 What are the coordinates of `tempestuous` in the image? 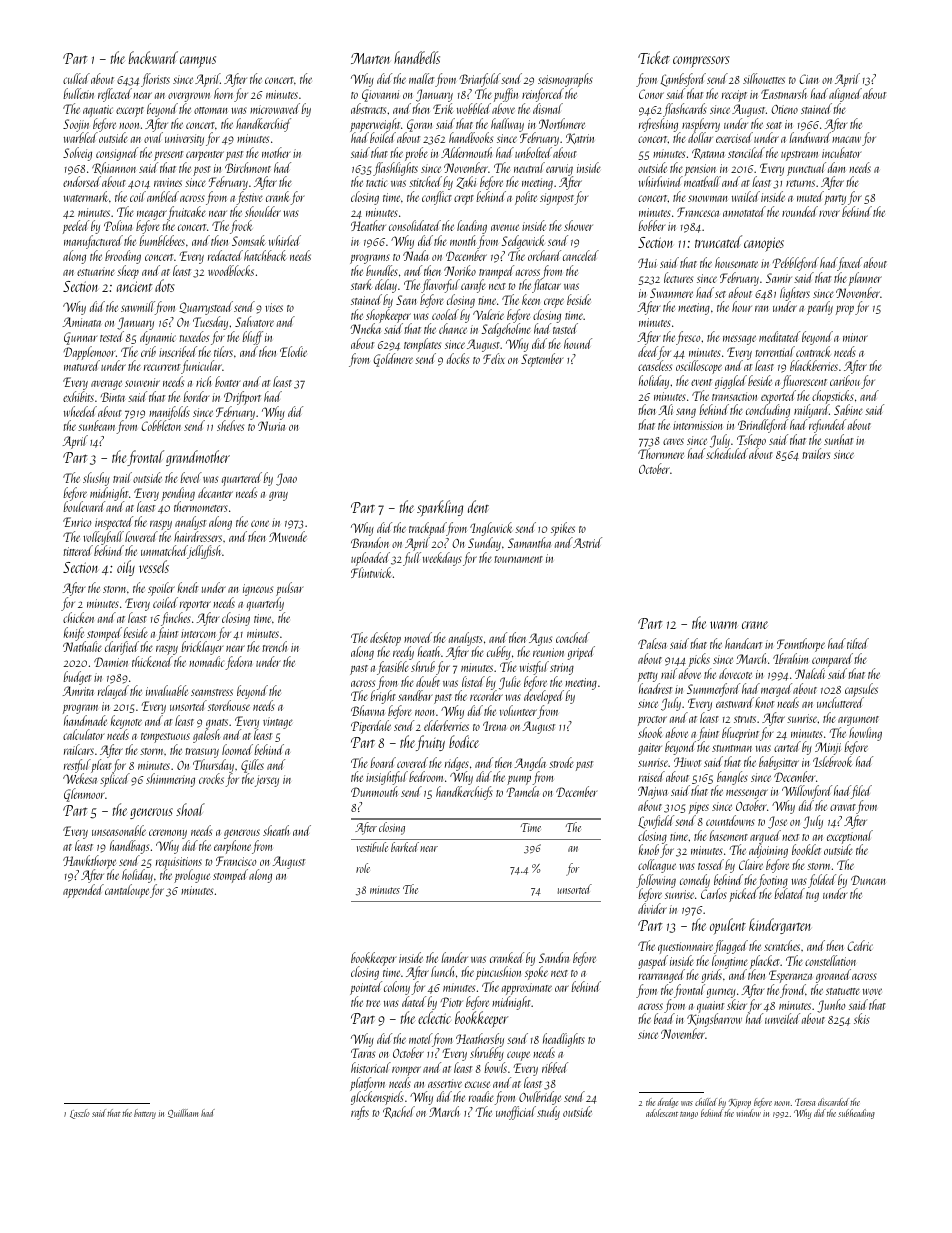 It's located at (165, 739).
